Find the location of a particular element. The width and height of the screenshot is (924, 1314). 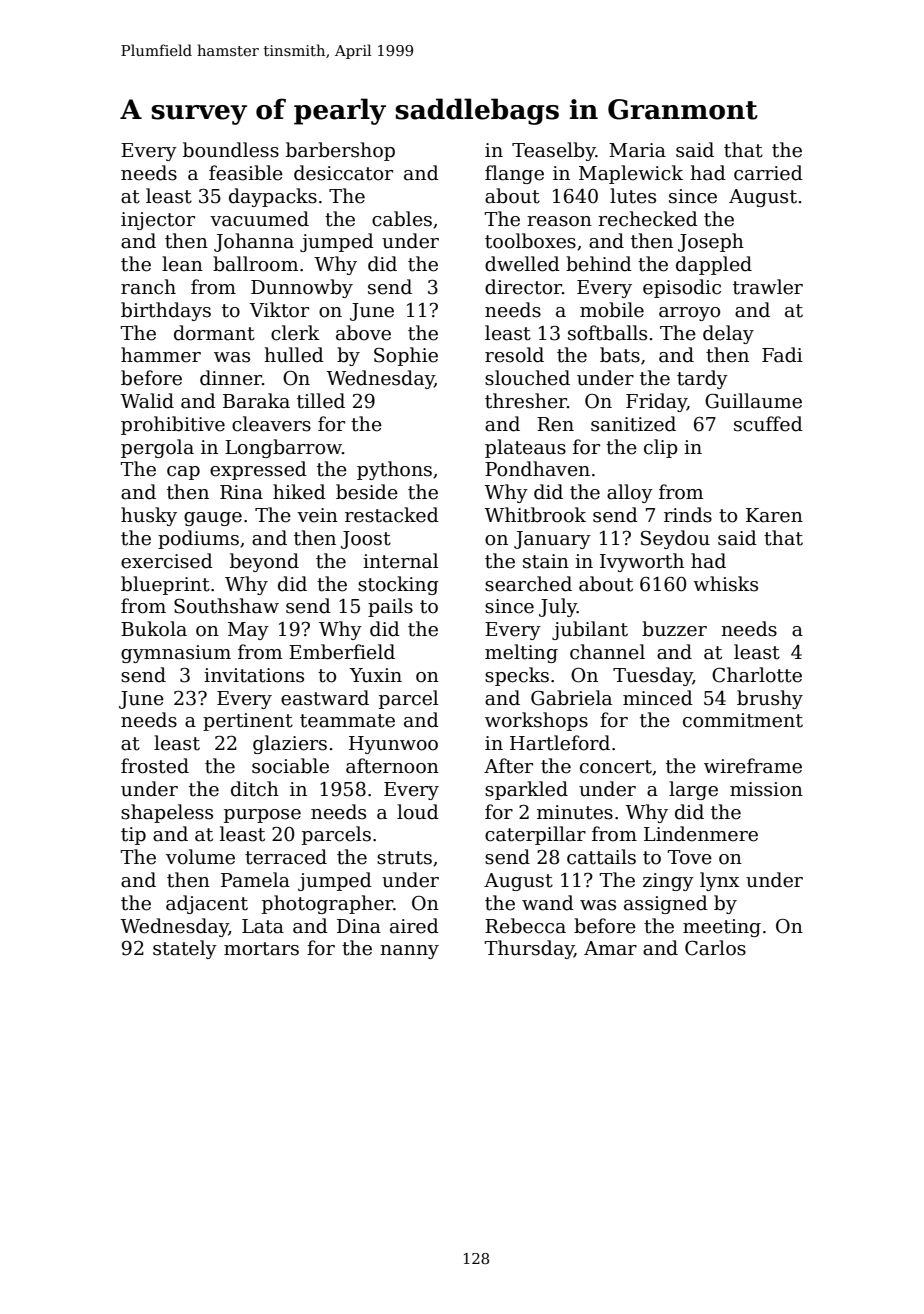

clip is located at coordinates (661, 448).
